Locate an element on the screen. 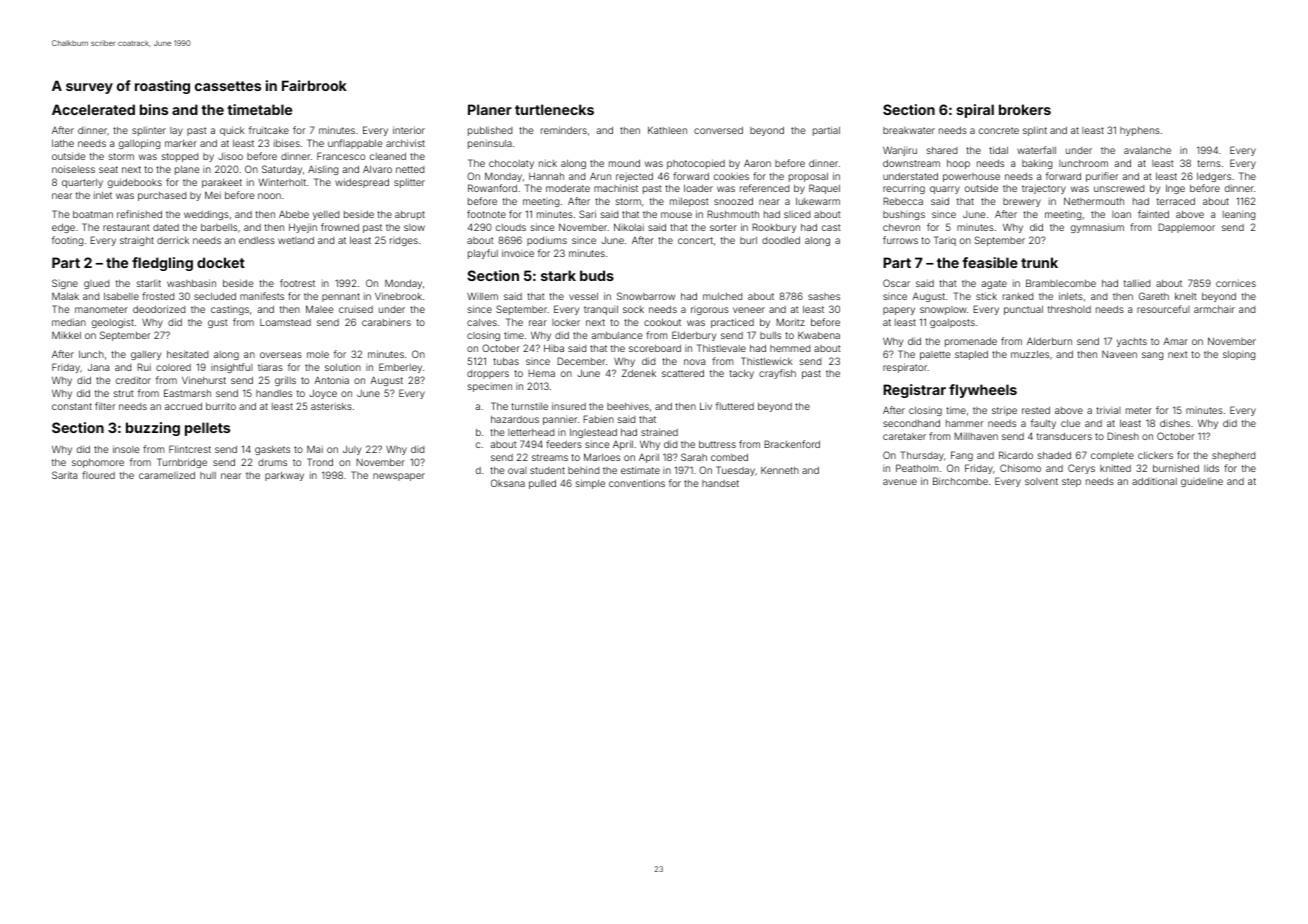  calves is located at coordinates (482, 322).
